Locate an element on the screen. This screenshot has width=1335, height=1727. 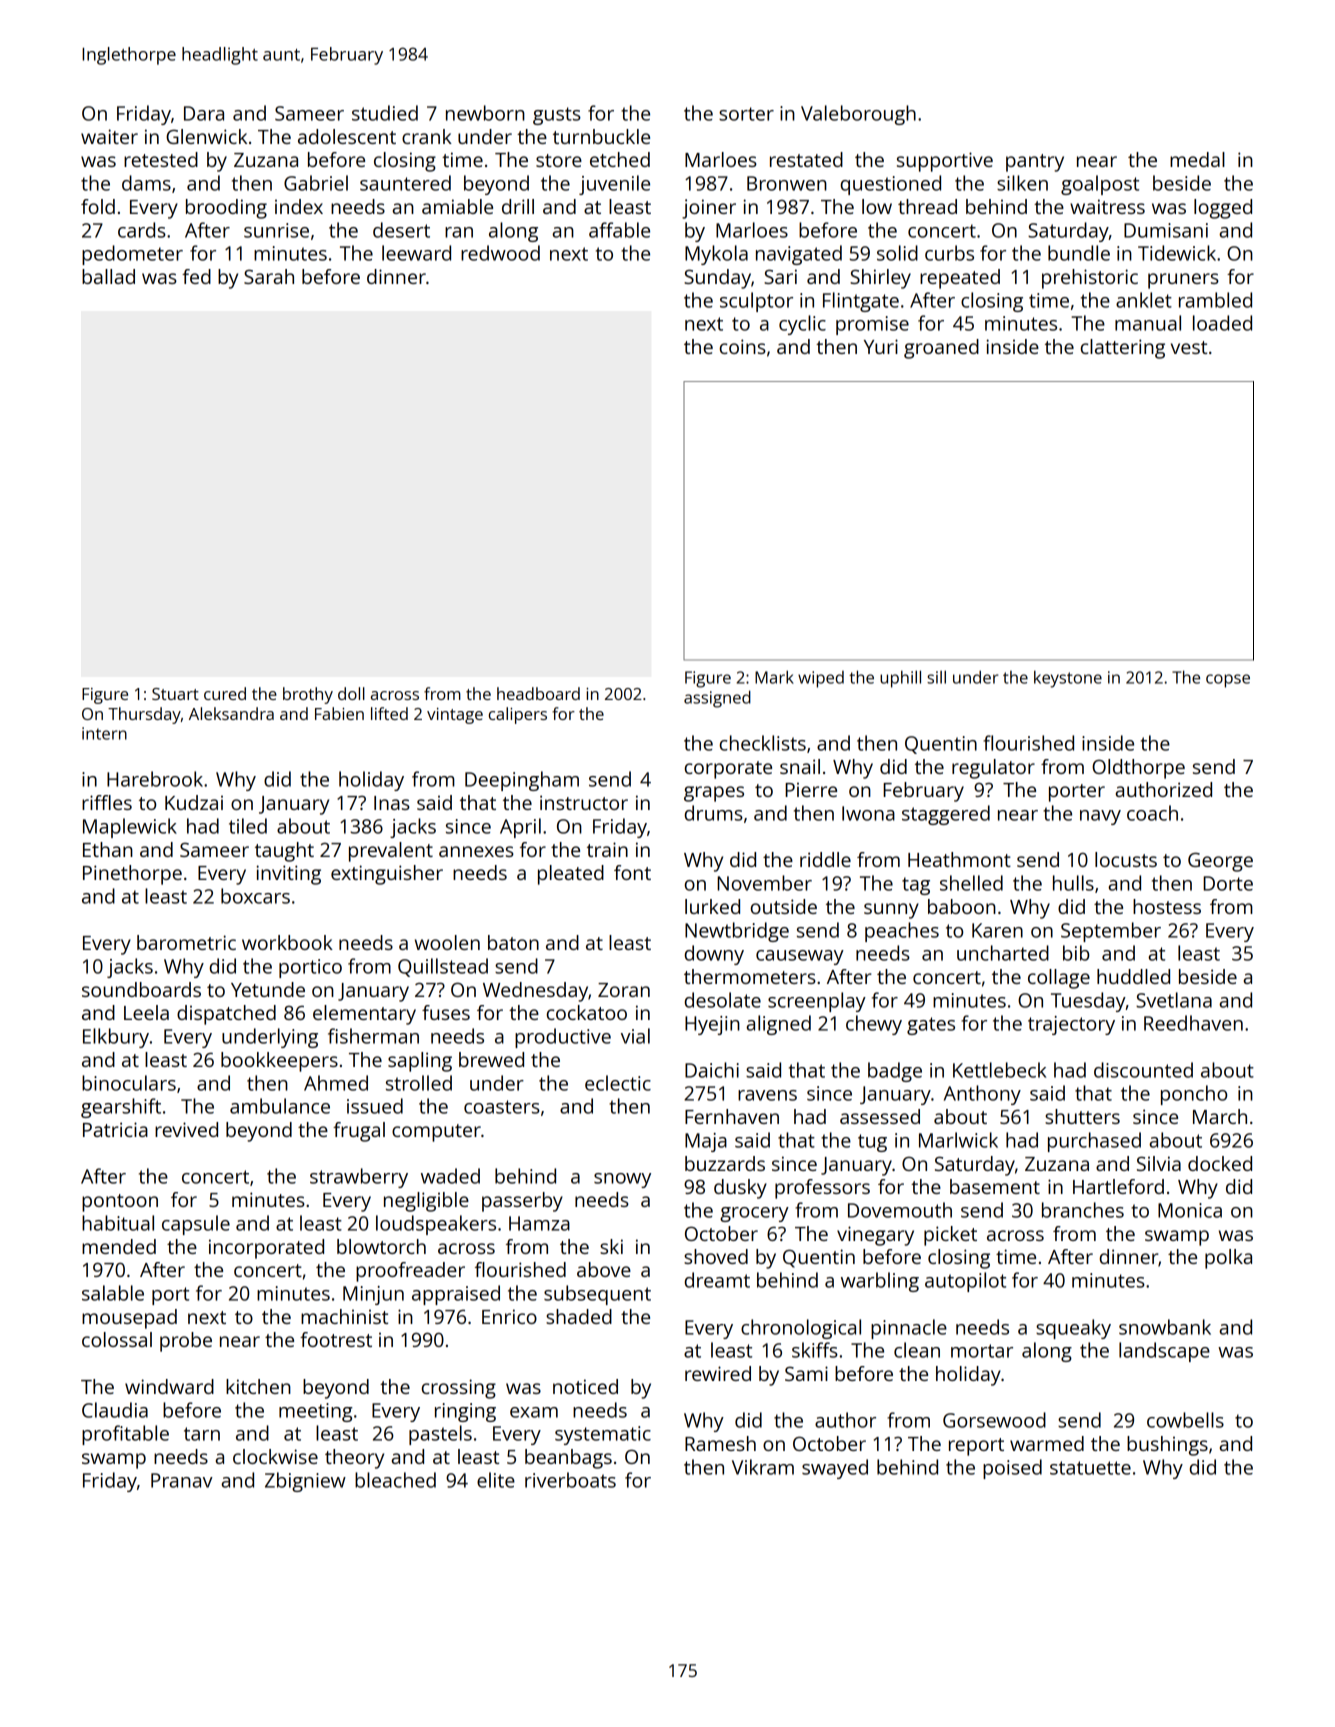
medal is located at coordinates (1197, 159).
